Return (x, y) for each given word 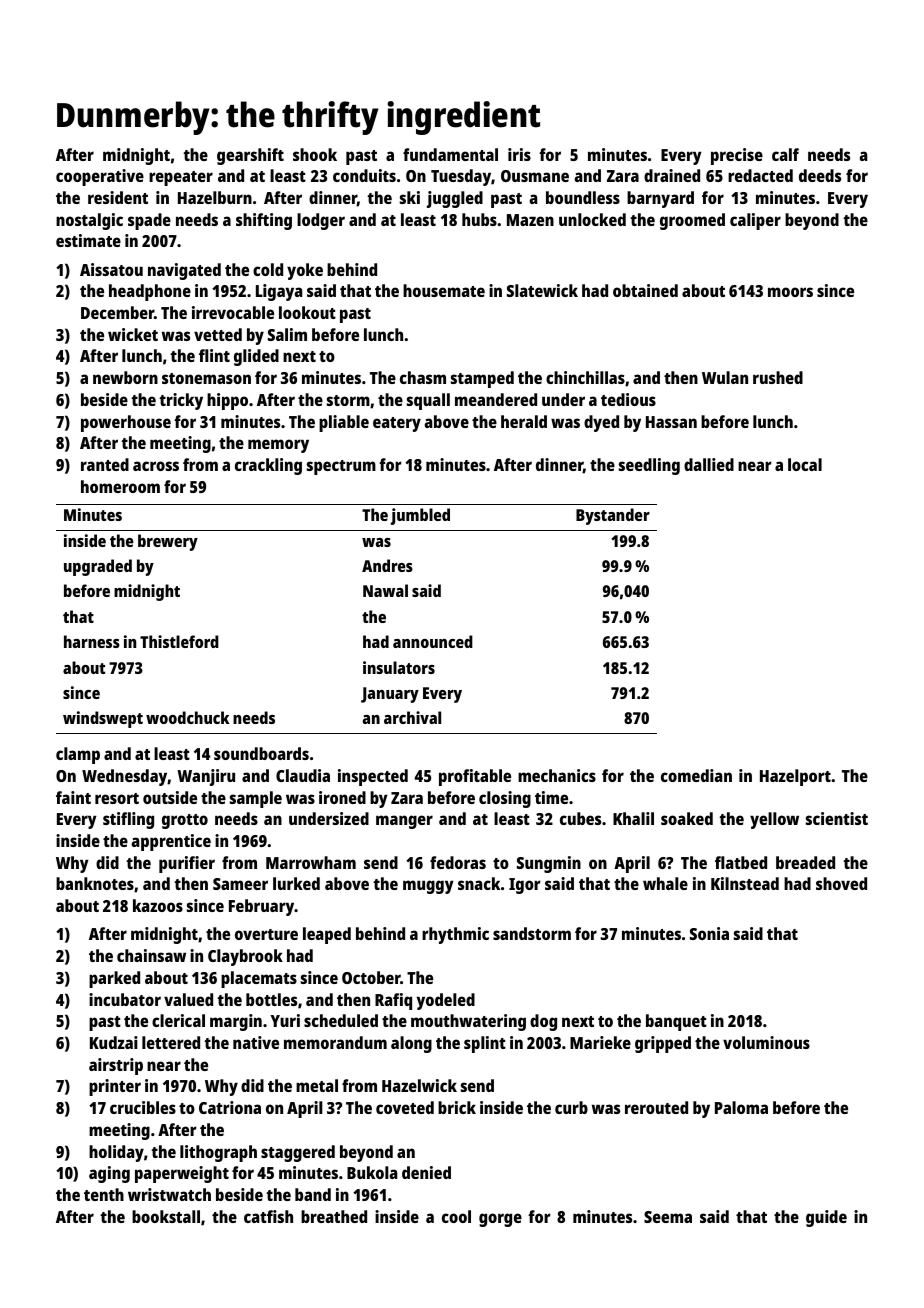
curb (571, 1107)
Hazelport (795, 777)
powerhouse (126, 423)
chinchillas (585, 377)
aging (109, 1174)
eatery (397, 424)
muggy (428, 887)
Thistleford (179, 641)
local (805, 464)
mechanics (557, 775)
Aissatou (111, 269)
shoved (841, 883)
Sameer (240, 884)
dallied (709, 464)
